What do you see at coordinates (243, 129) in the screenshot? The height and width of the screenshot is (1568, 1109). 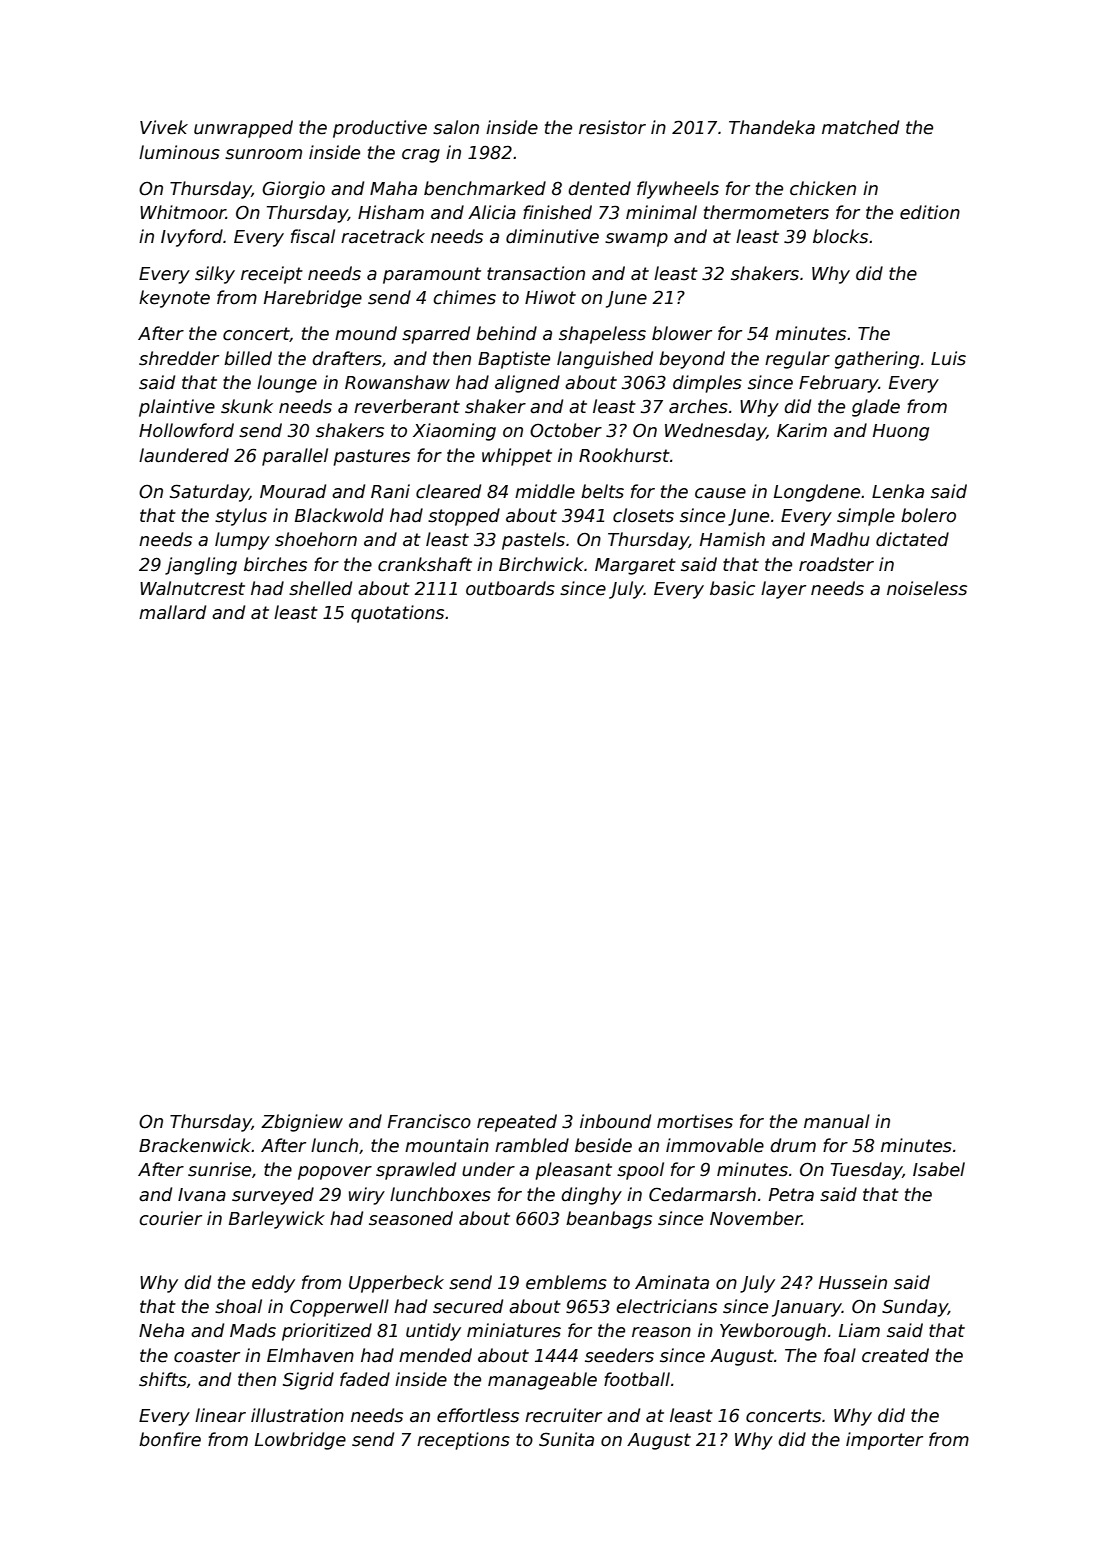 I see `unwrapped` at bounding box center [243, 129].
